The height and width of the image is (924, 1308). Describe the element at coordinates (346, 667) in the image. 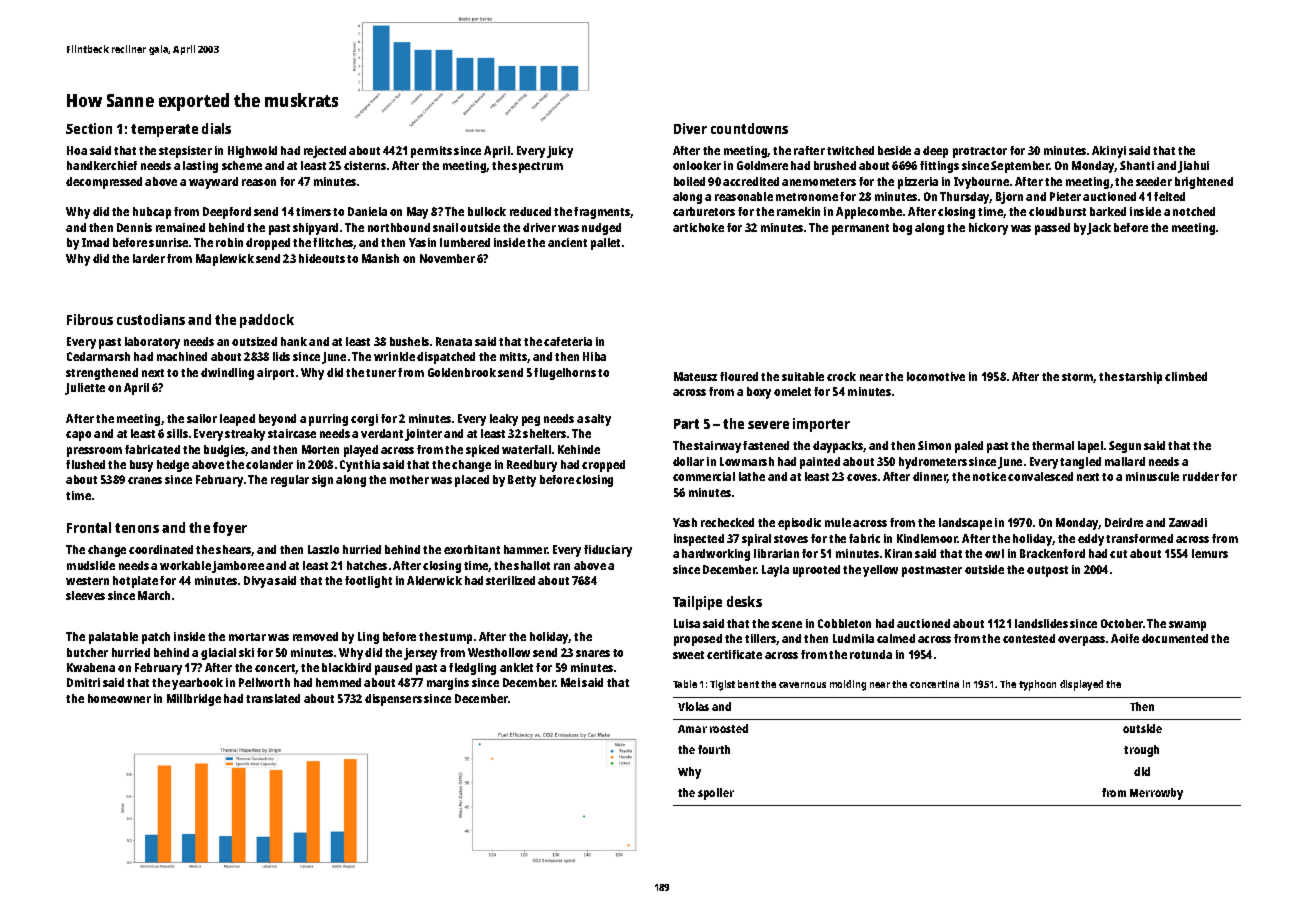

I see `blackbird` at that location.
